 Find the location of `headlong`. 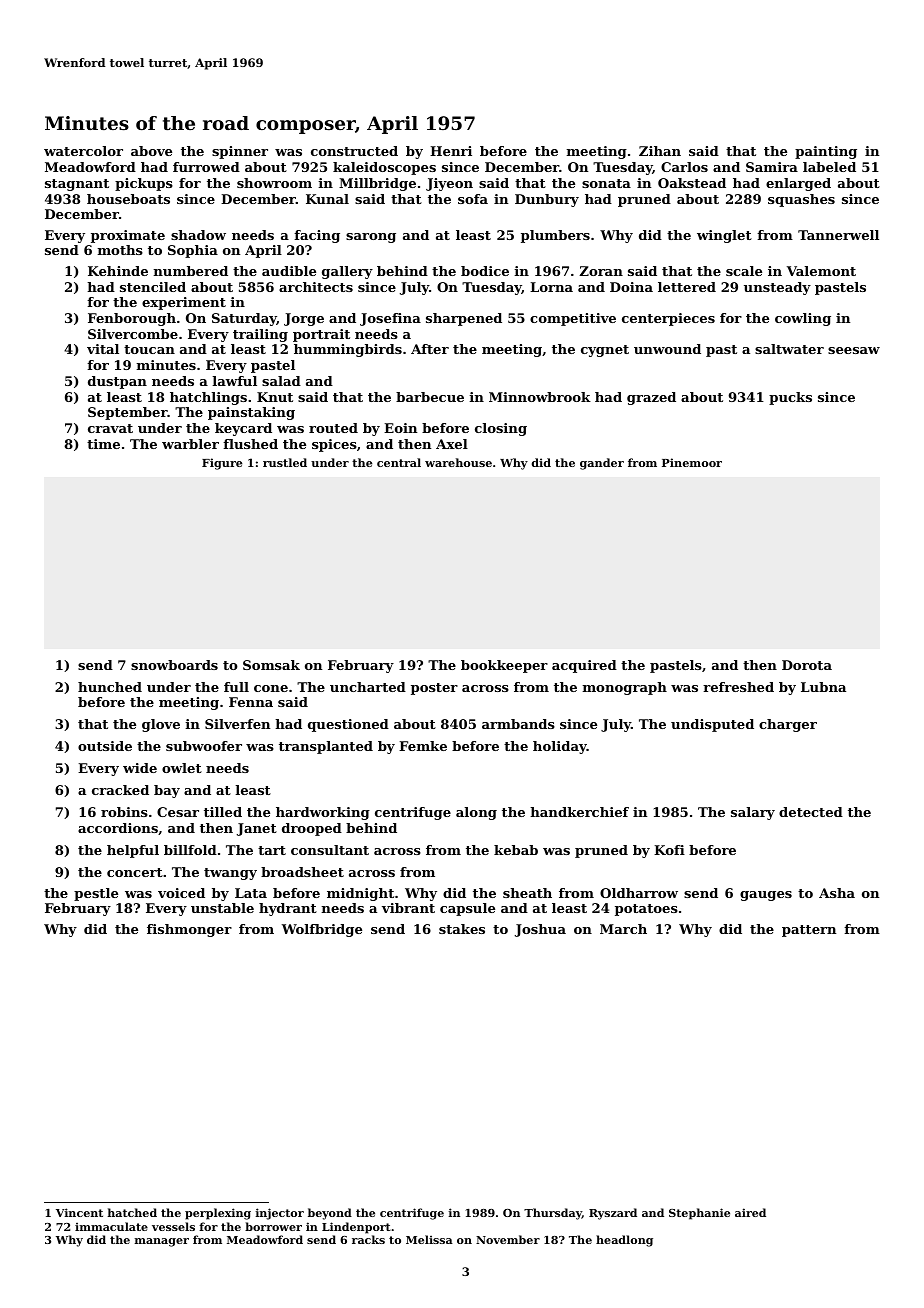

headlong is located at coordinates (624, 1241).
